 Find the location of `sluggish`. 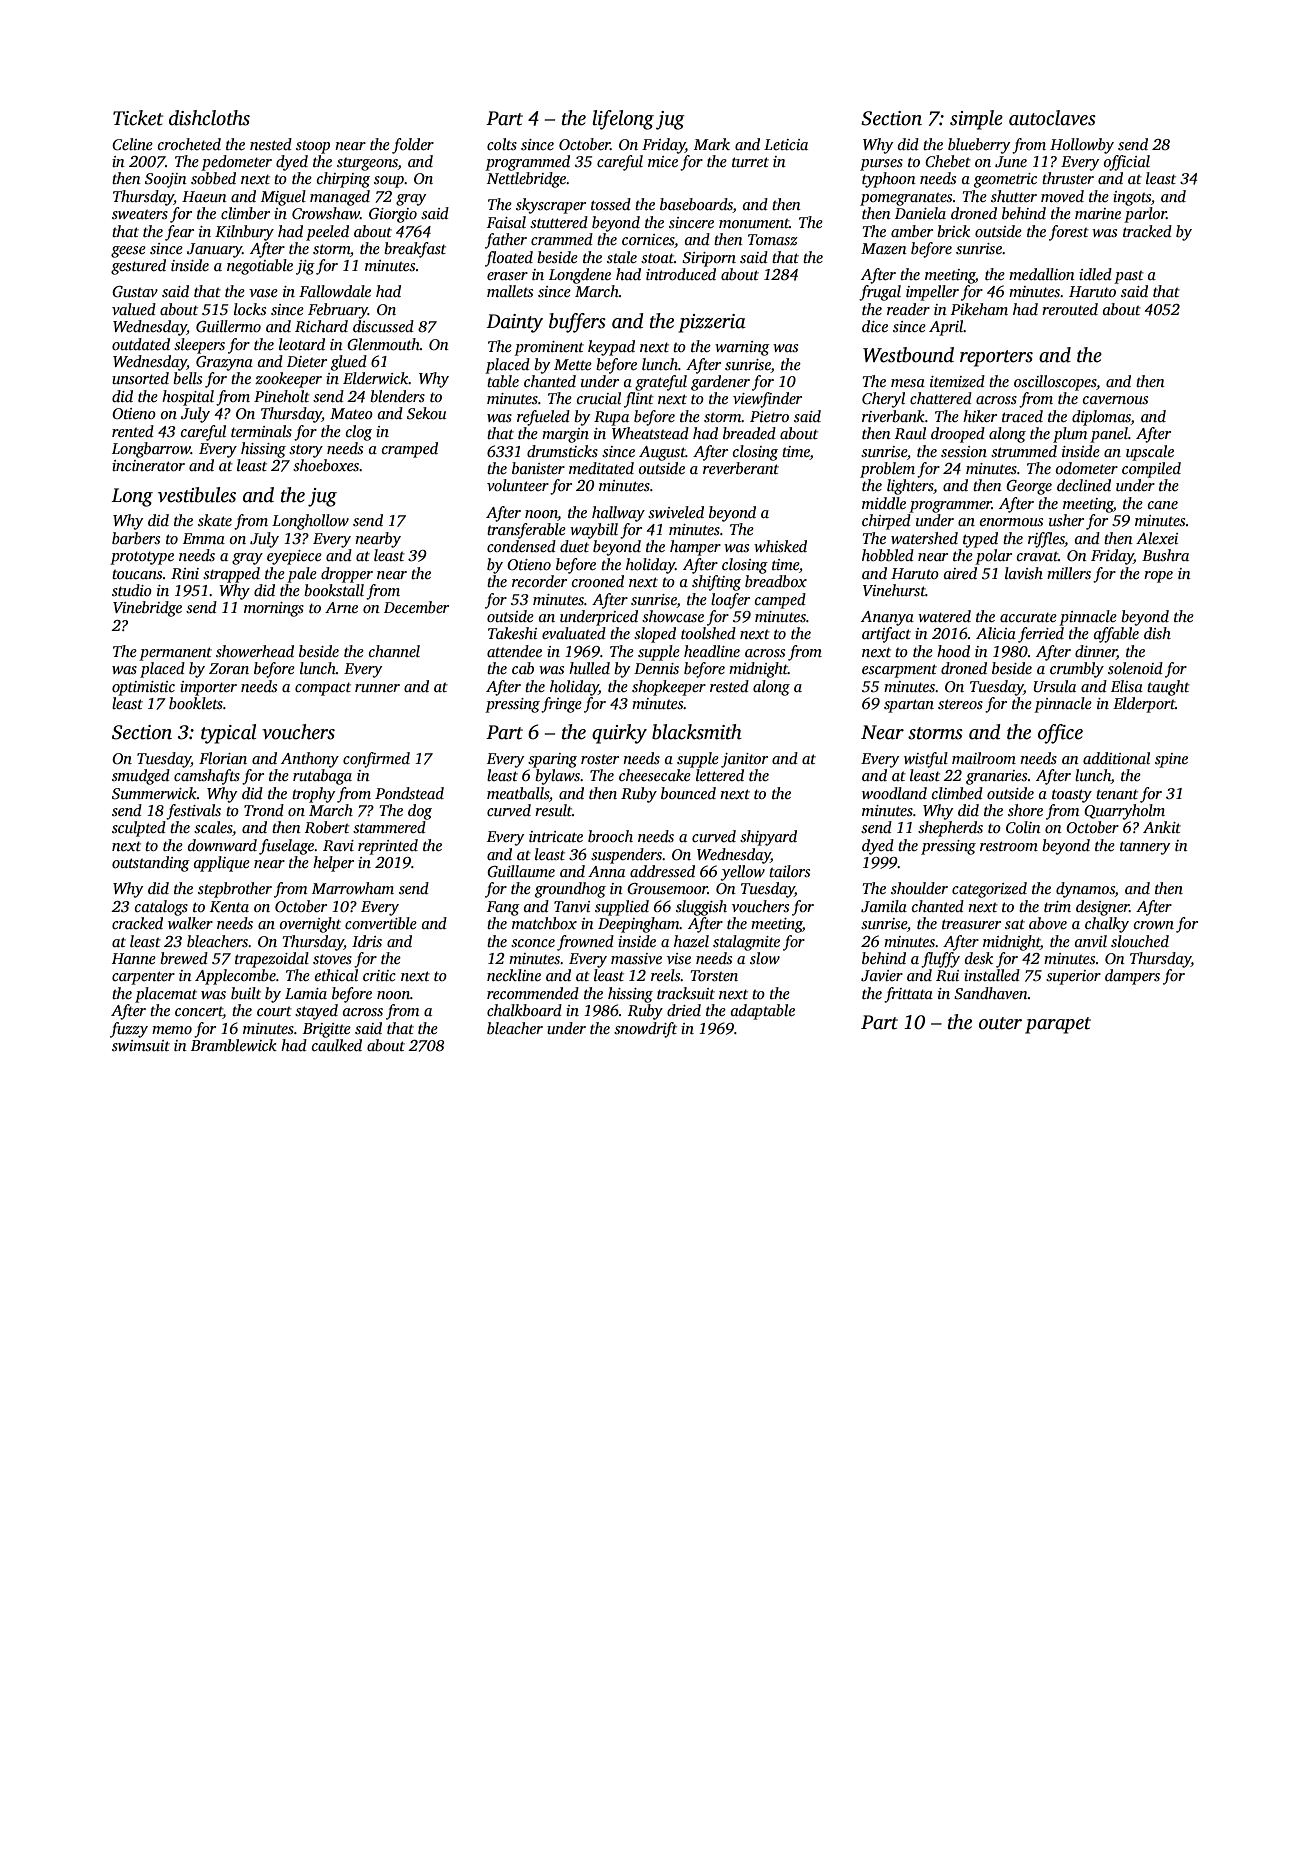

sluggish is located at coordinates (701, 908).
